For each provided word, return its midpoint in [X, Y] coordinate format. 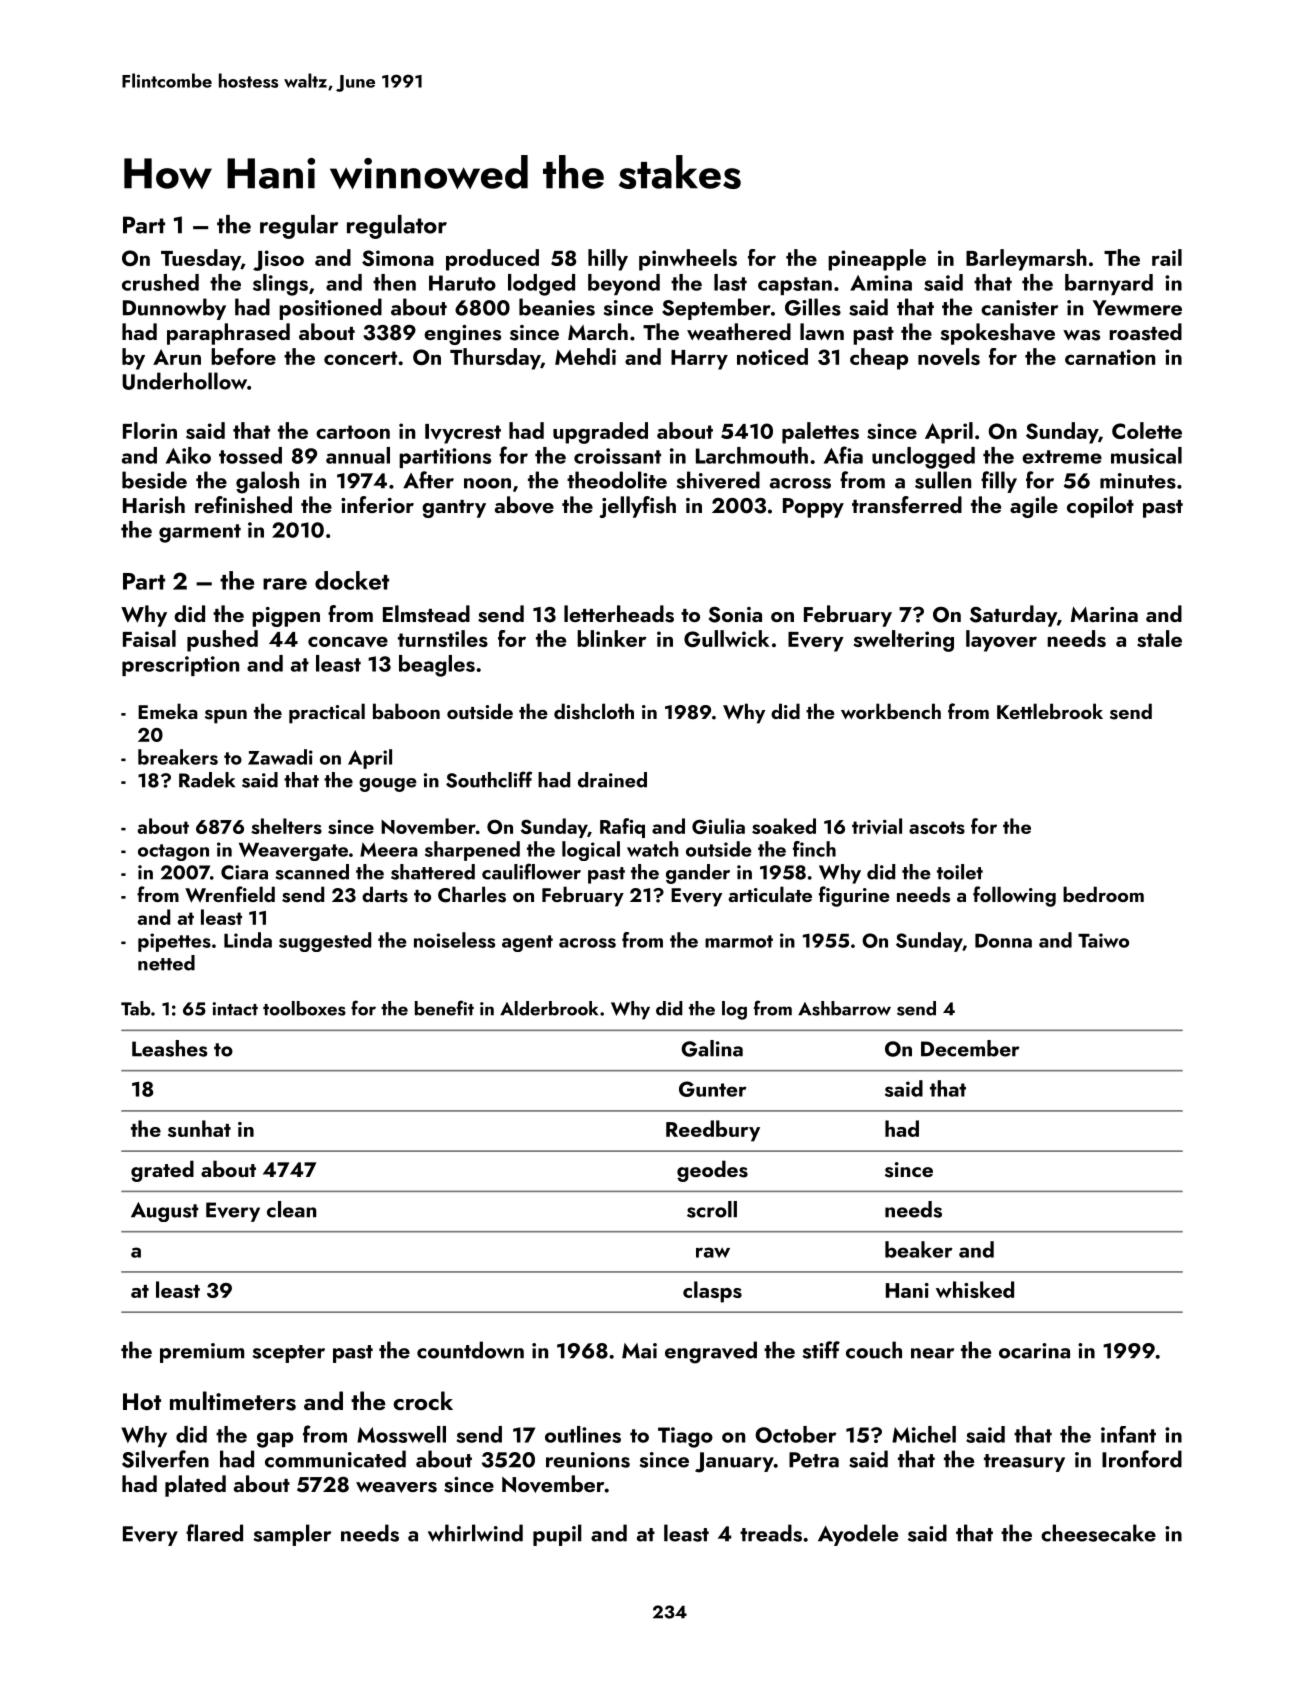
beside [154, 480]
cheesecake [1098, 1533]
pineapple [877, 260]
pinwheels [688, 260]
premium [202, 1353]
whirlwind [475, 1533]
